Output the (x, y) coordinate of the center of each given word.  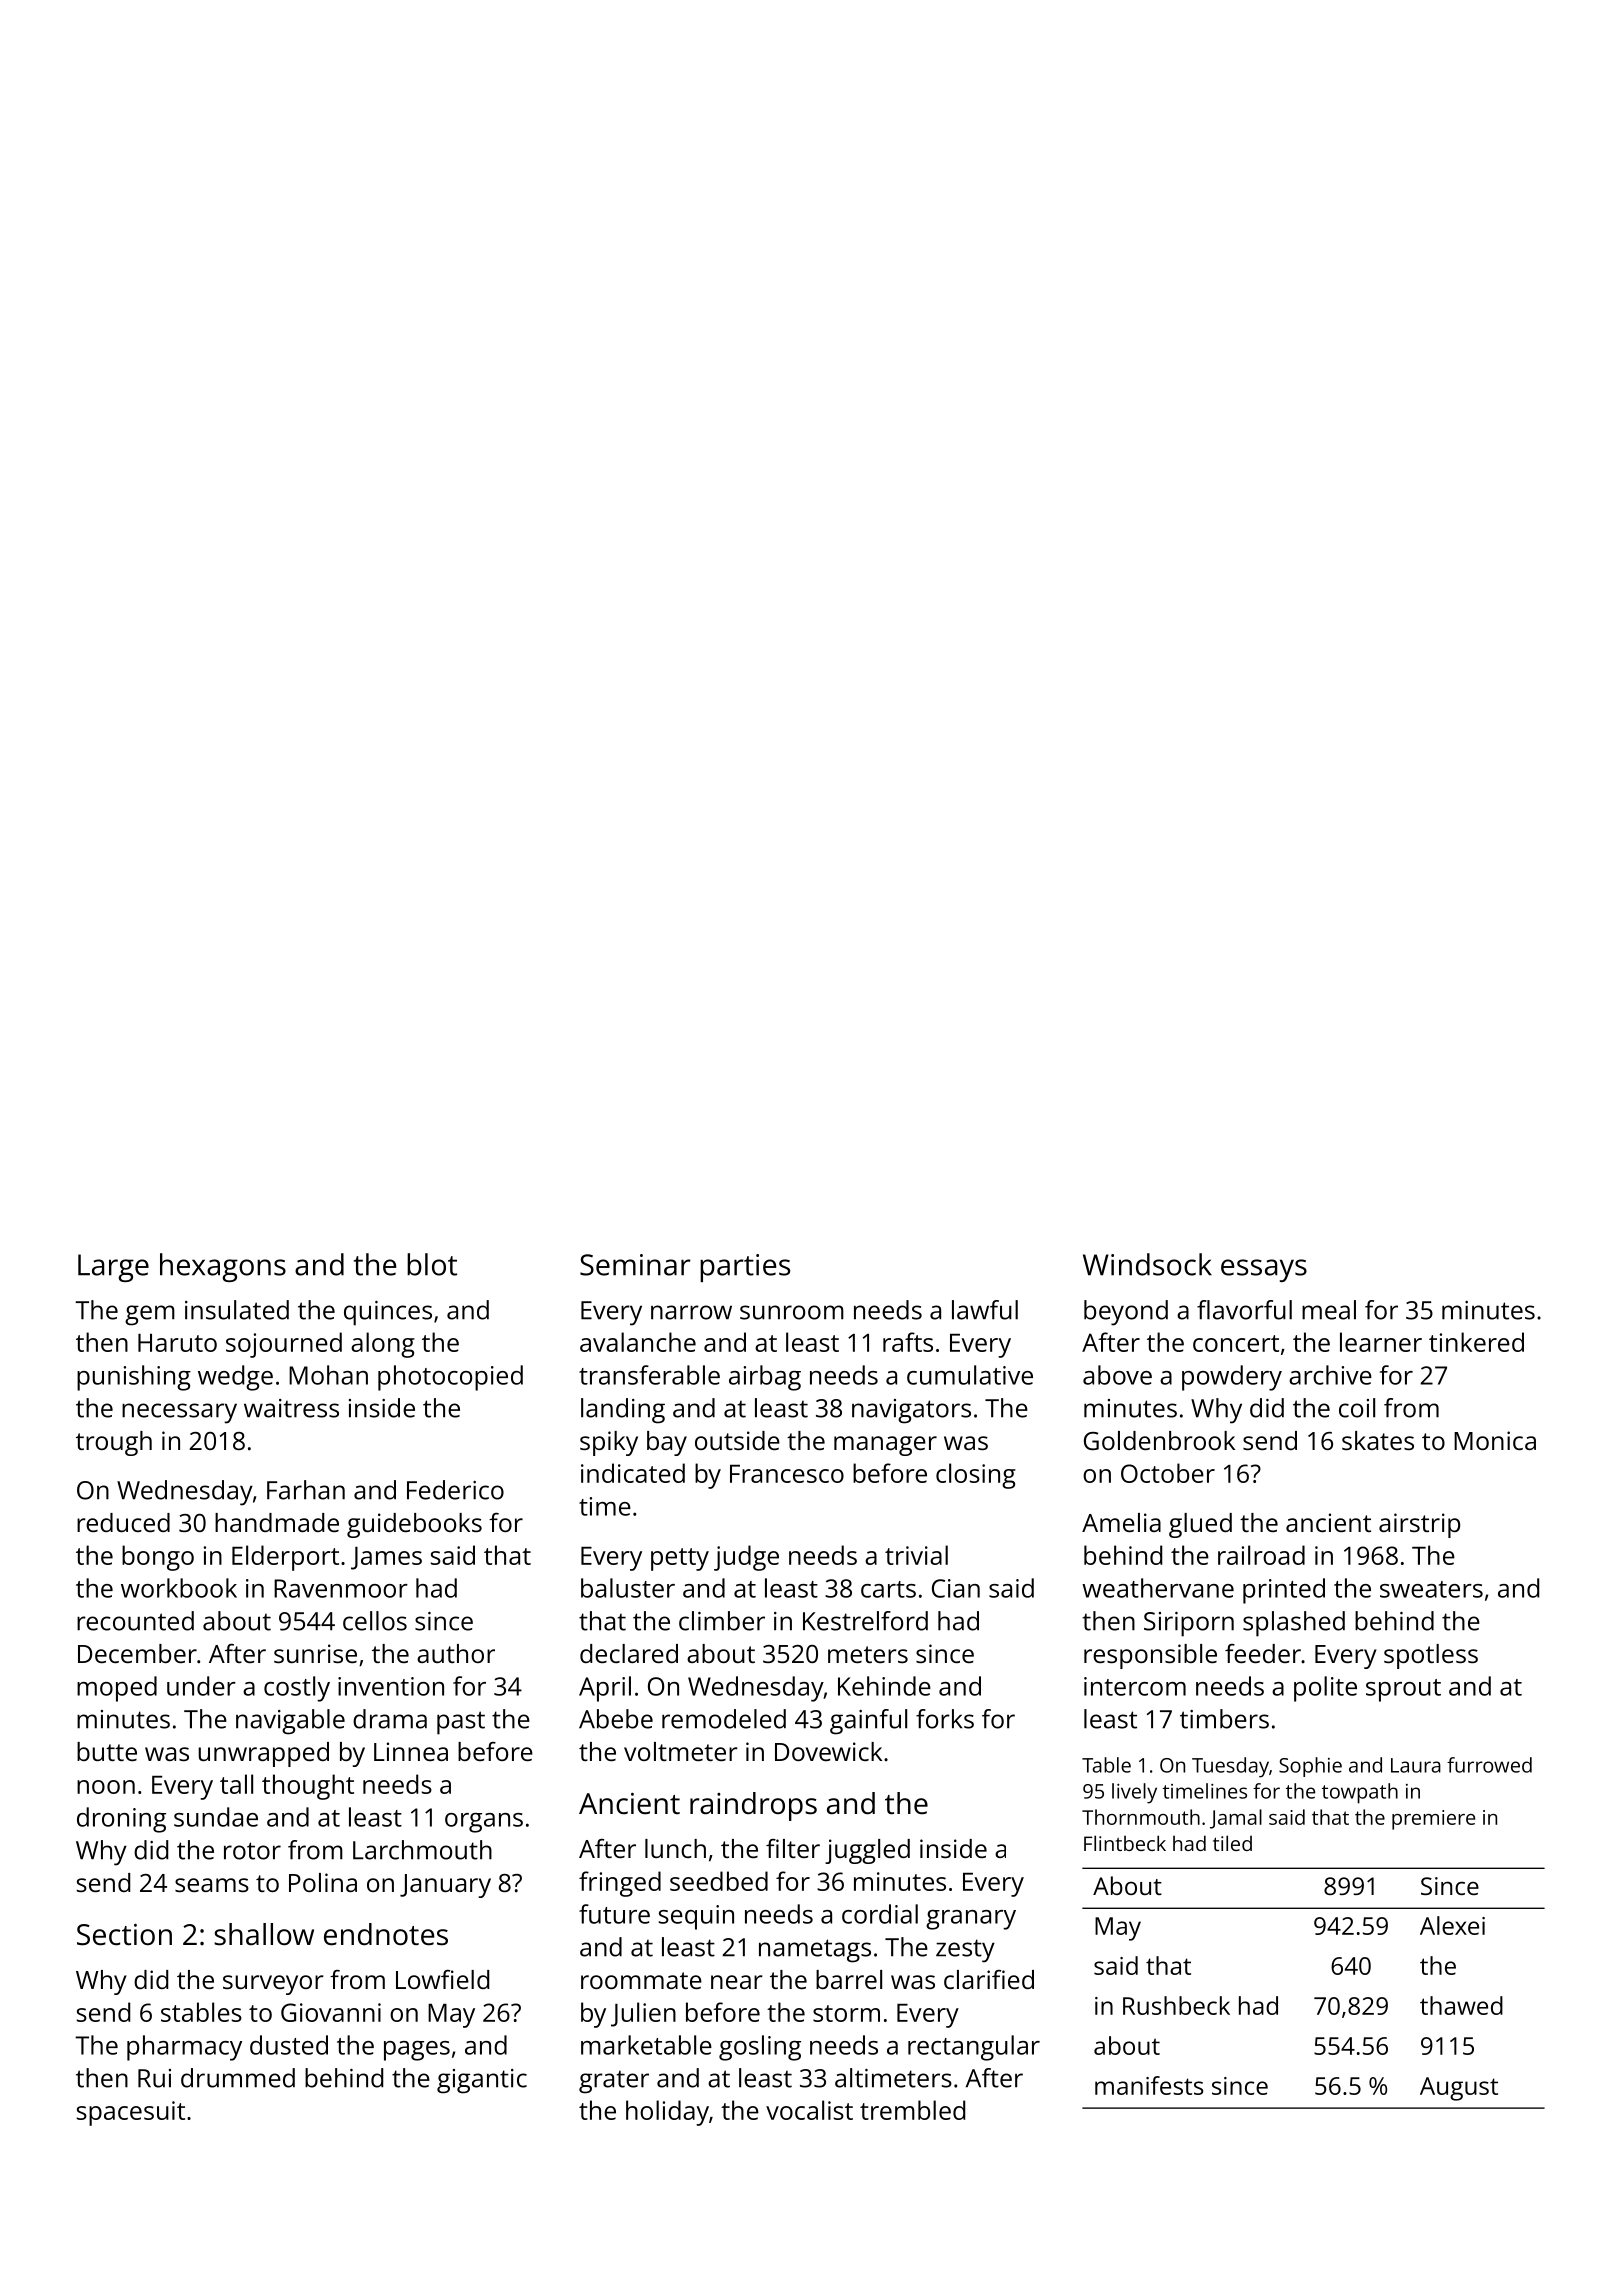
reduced (123, 1522)
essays (1264, 1270)
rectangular (974, 2048)
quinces (388, 1313)
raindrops (753, 1806)
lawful (985, 1310)
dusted (289, 2045)
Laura (1416, 1765)
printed (1284, 1591)
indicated (633, 1473)
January (445, 1886)
